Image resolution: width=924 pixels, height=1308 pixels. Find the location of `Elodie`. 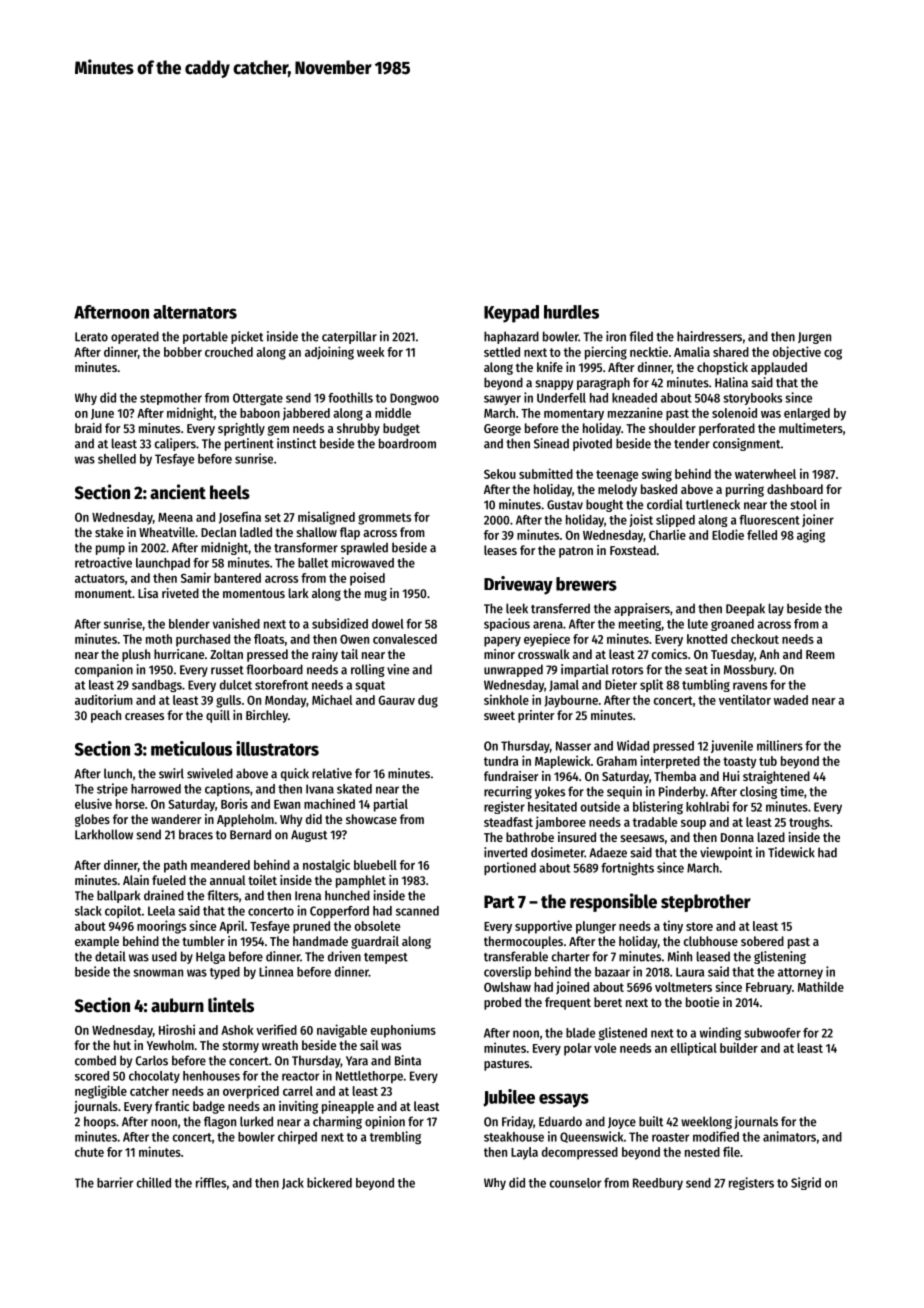

Elodie is located at coordinates (728, 534).
